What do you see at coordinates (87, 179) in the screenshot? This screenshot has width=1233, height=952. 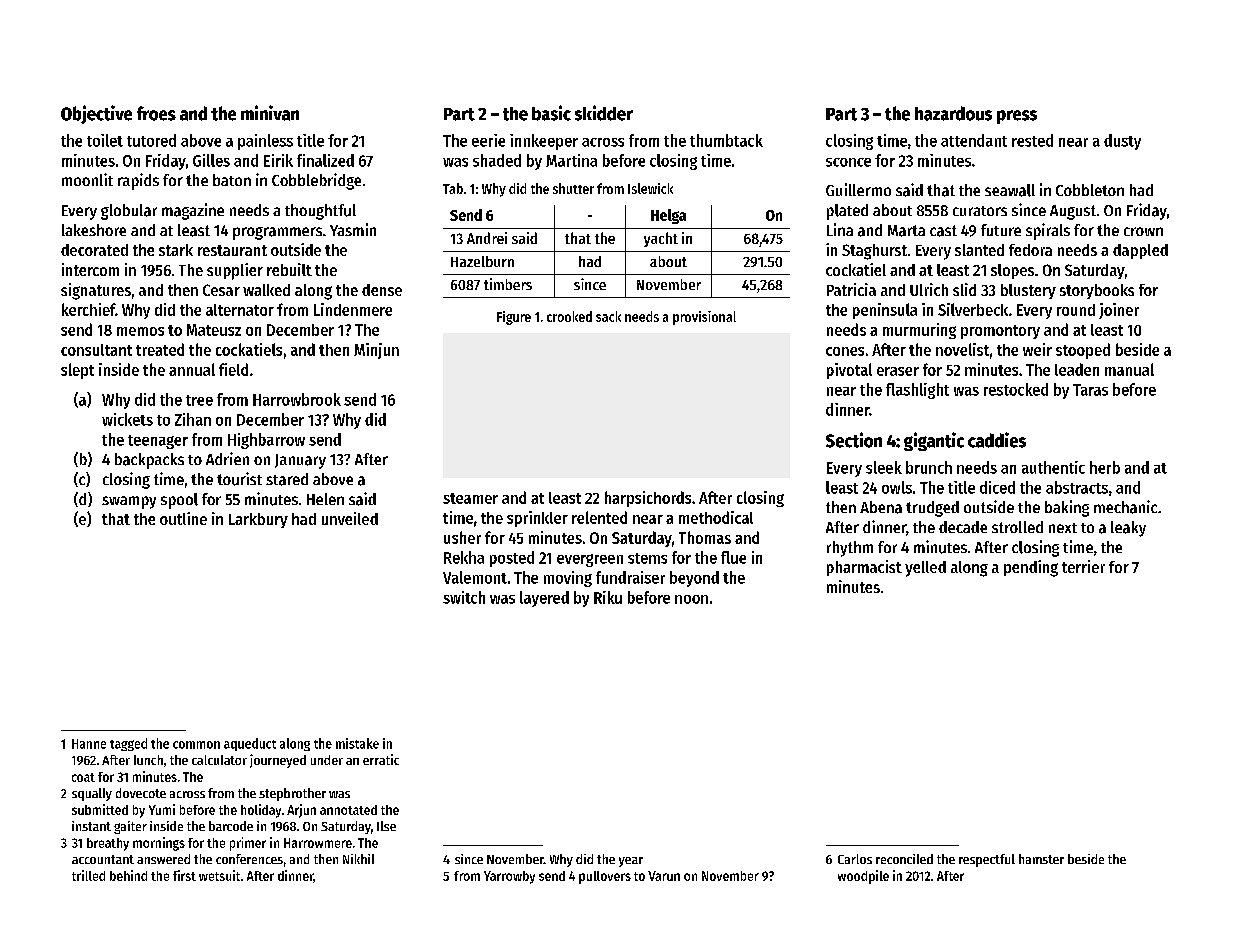 I see `moonlit` at bounding box center [87, 179].
